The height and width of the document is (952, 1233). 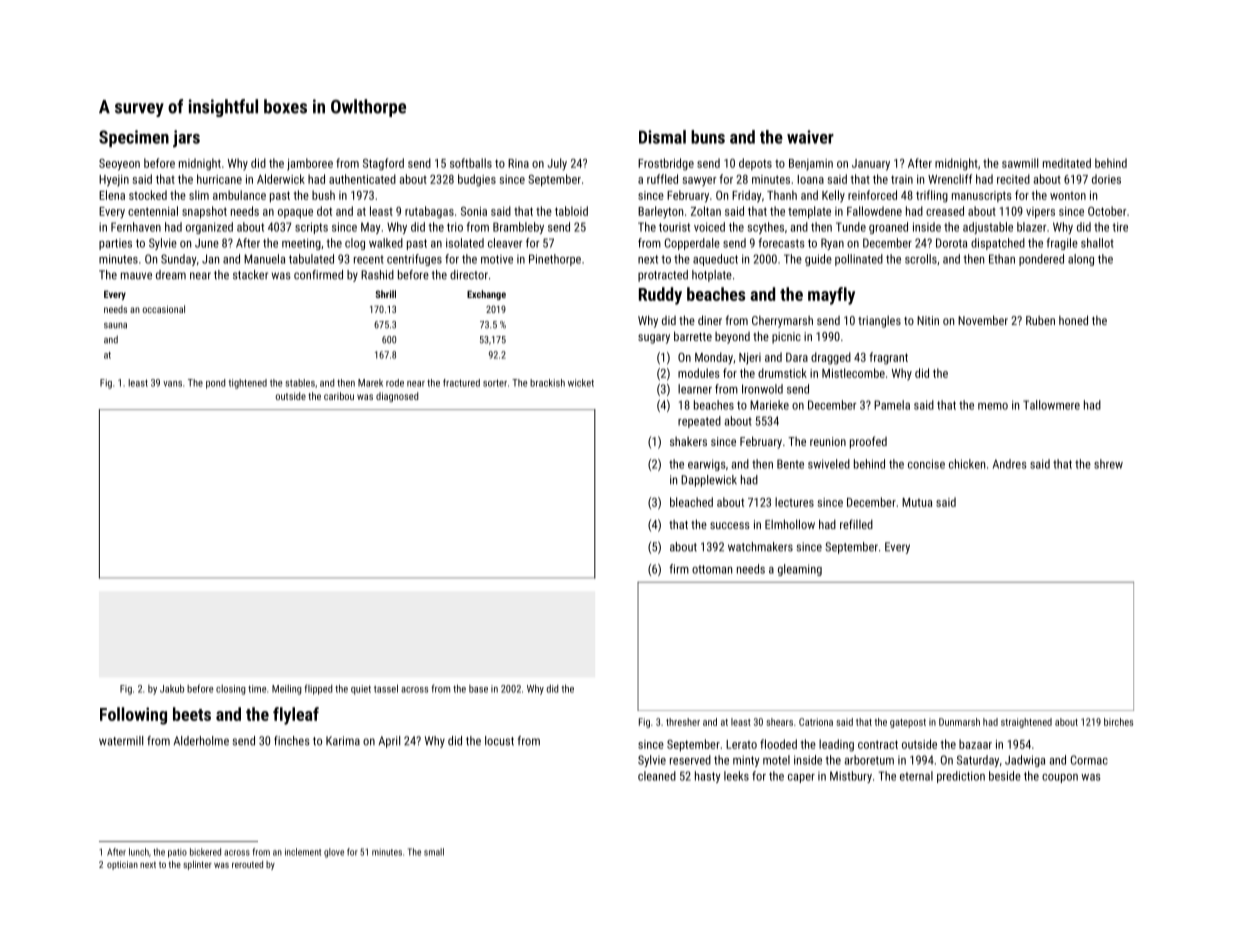 What do you see at coordinates (434, 852) in the document?
I see `small` at bounding box center [434, 852].
